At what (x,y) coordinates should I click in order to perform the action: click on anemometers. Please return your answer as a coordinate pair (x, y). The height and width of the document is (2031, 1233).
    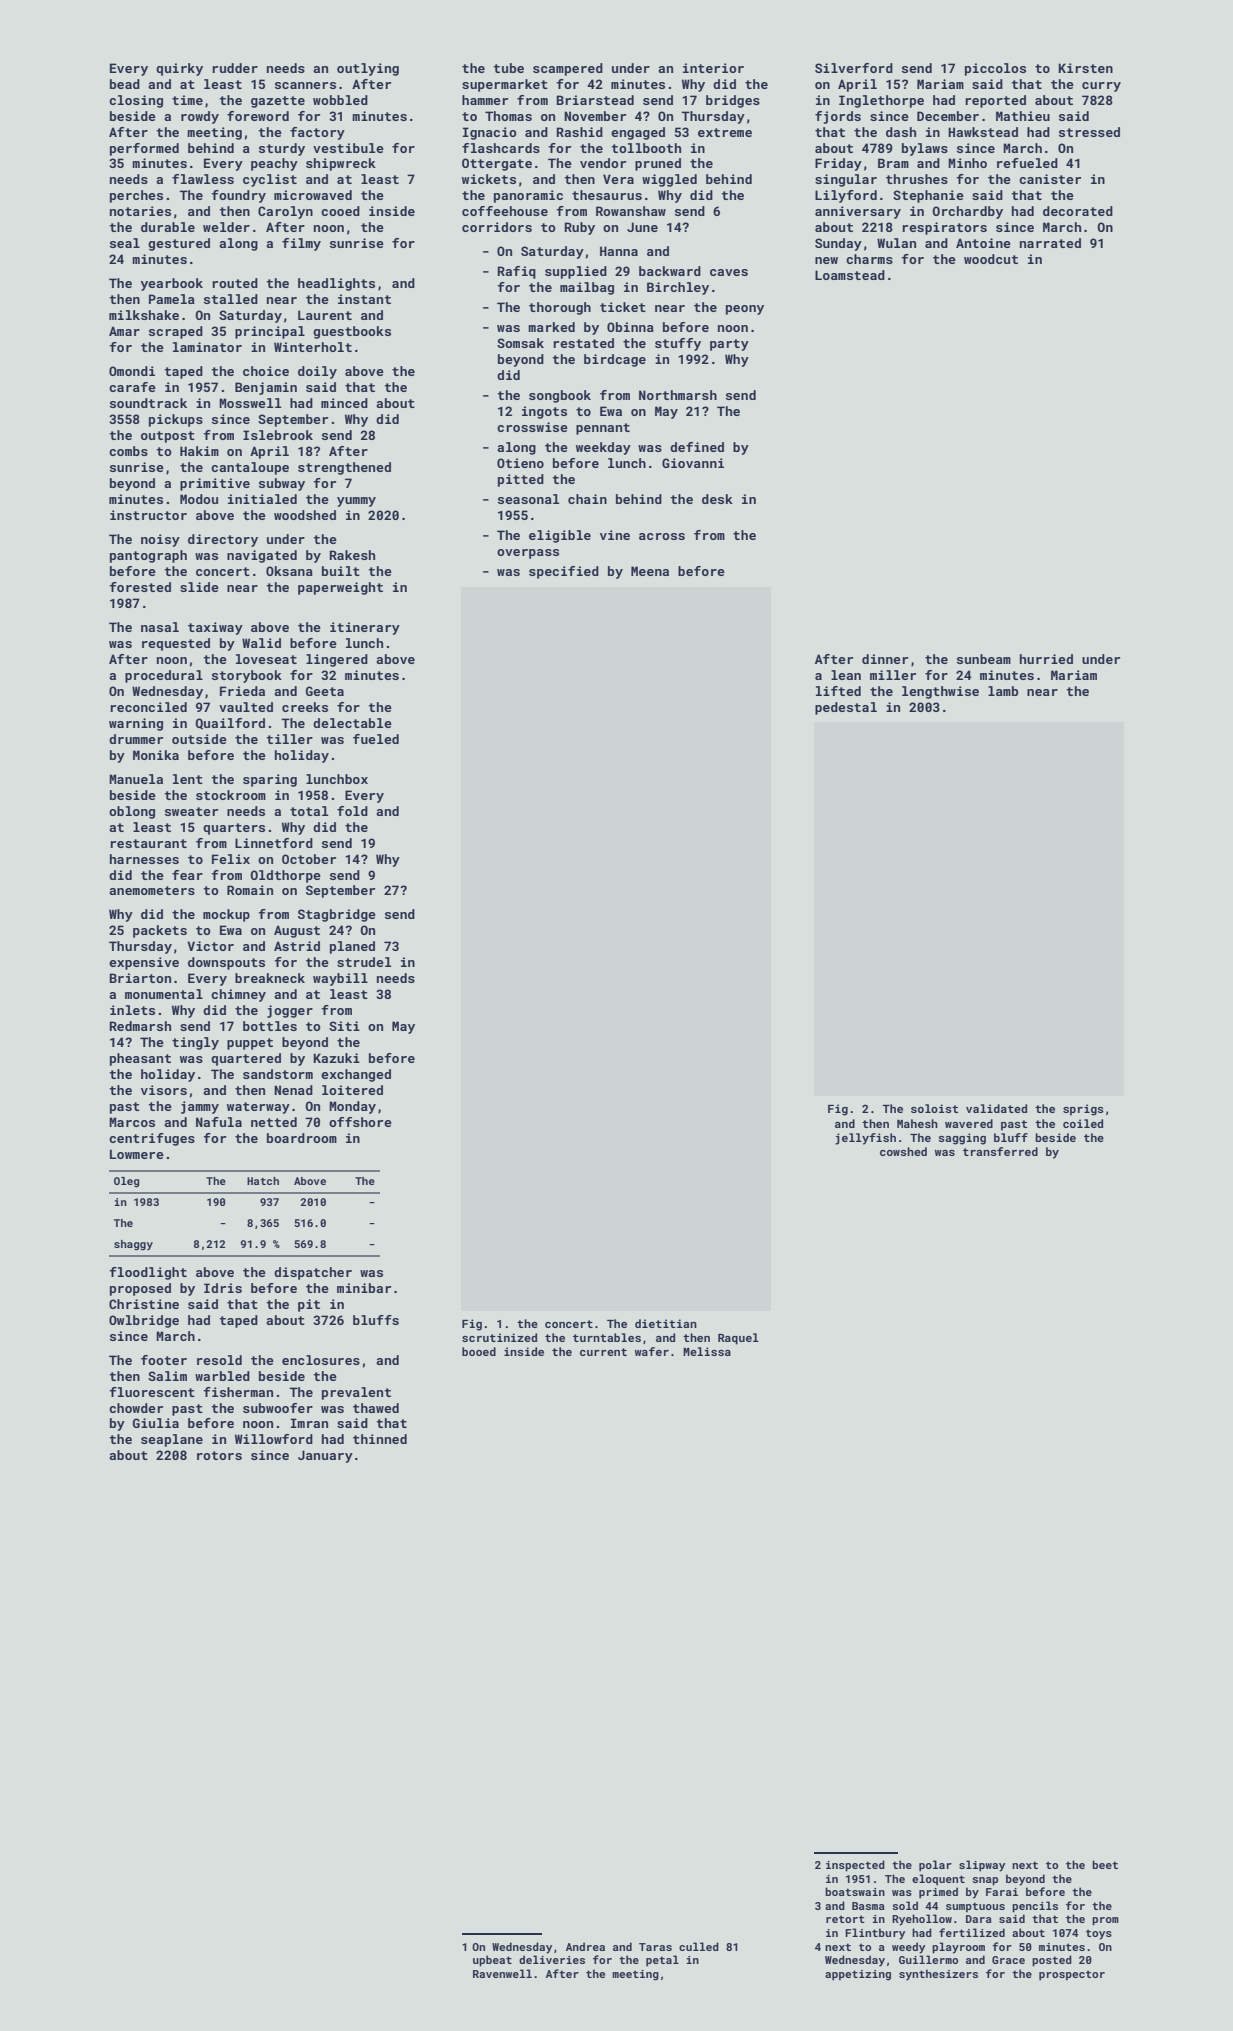
    Looking at the image, I should click on (152, 890).
